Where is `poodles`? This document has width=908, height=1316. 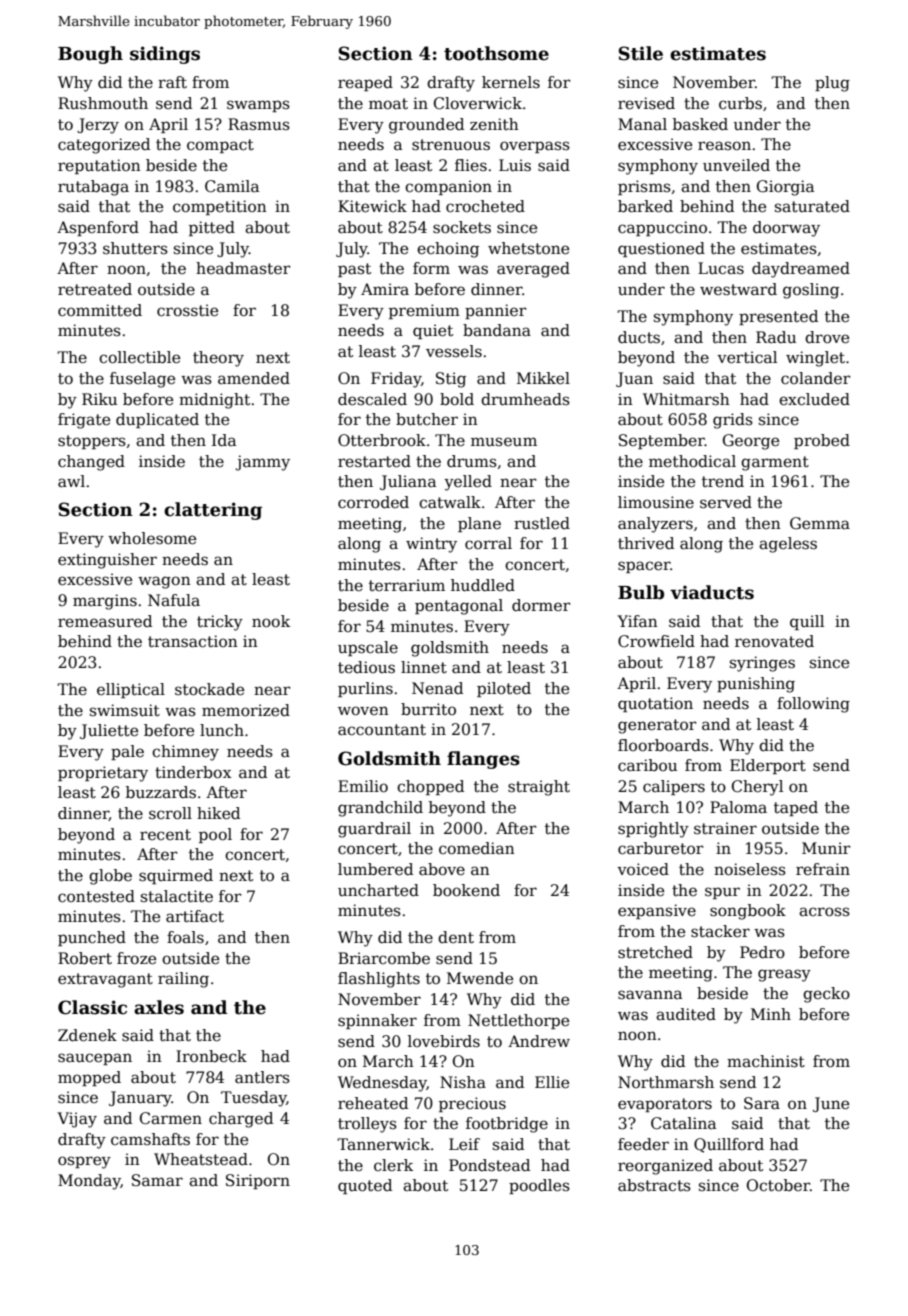 poodles is located at coordinates (539, 1186).
